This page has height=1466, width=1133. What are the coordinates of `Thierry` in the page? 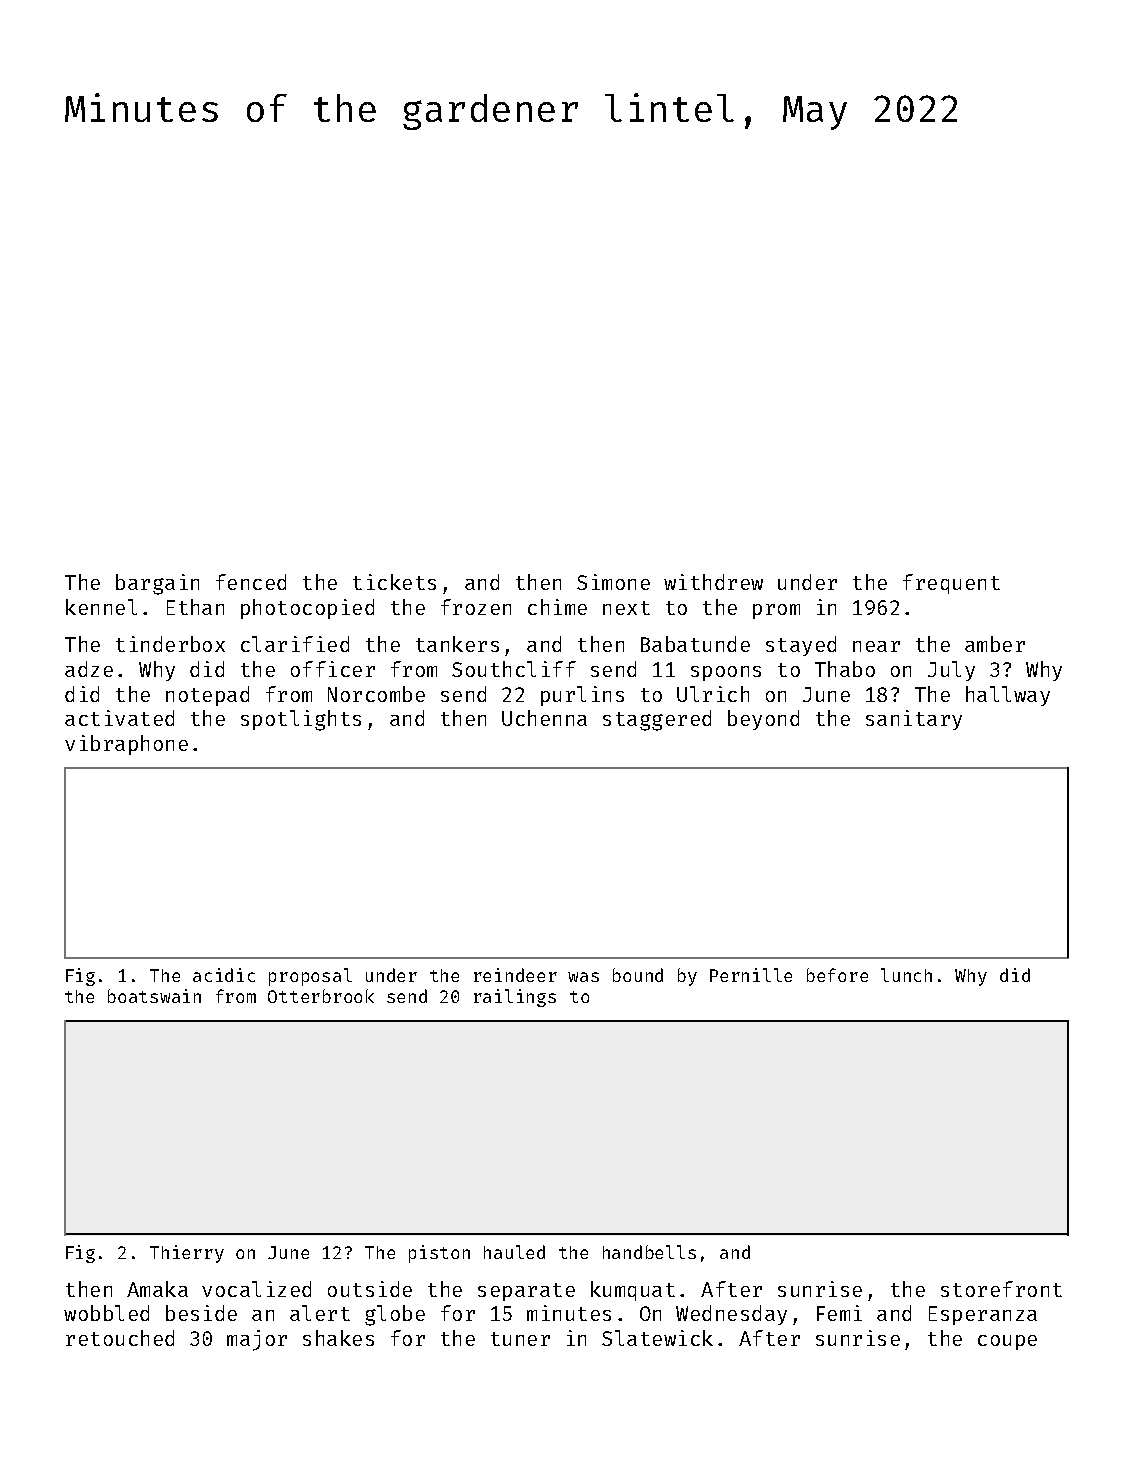 It's located at (187, 1254).
